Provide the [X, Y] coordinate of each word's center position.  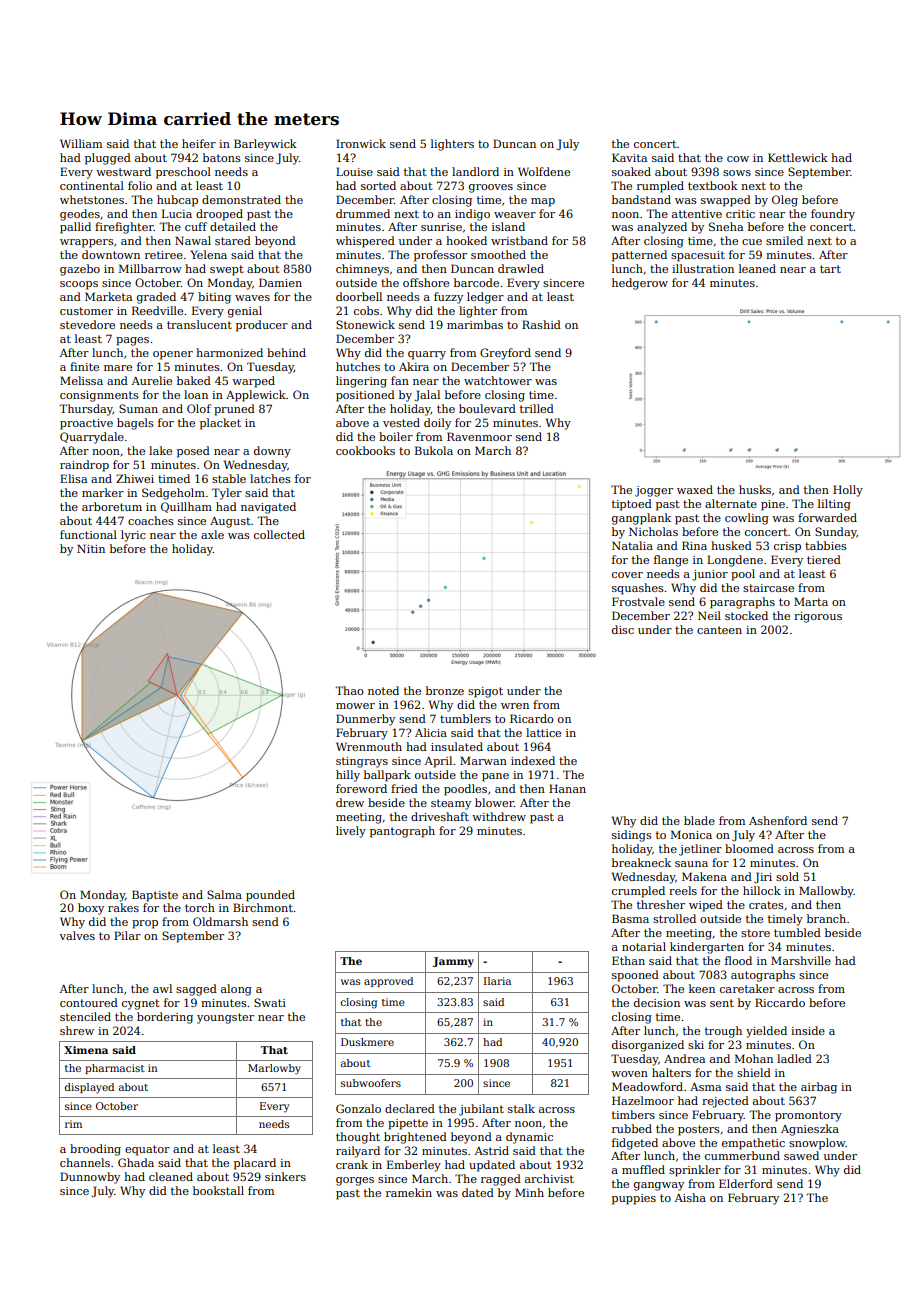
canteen [719, 630]
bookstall [218, 1190]
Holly [848, 491]
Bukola [434, 450]
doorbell [359, 296]
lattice [543, 732]
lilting [834, 505]
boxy [91, 909]
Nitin [91, 548]
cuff [196, 226]
